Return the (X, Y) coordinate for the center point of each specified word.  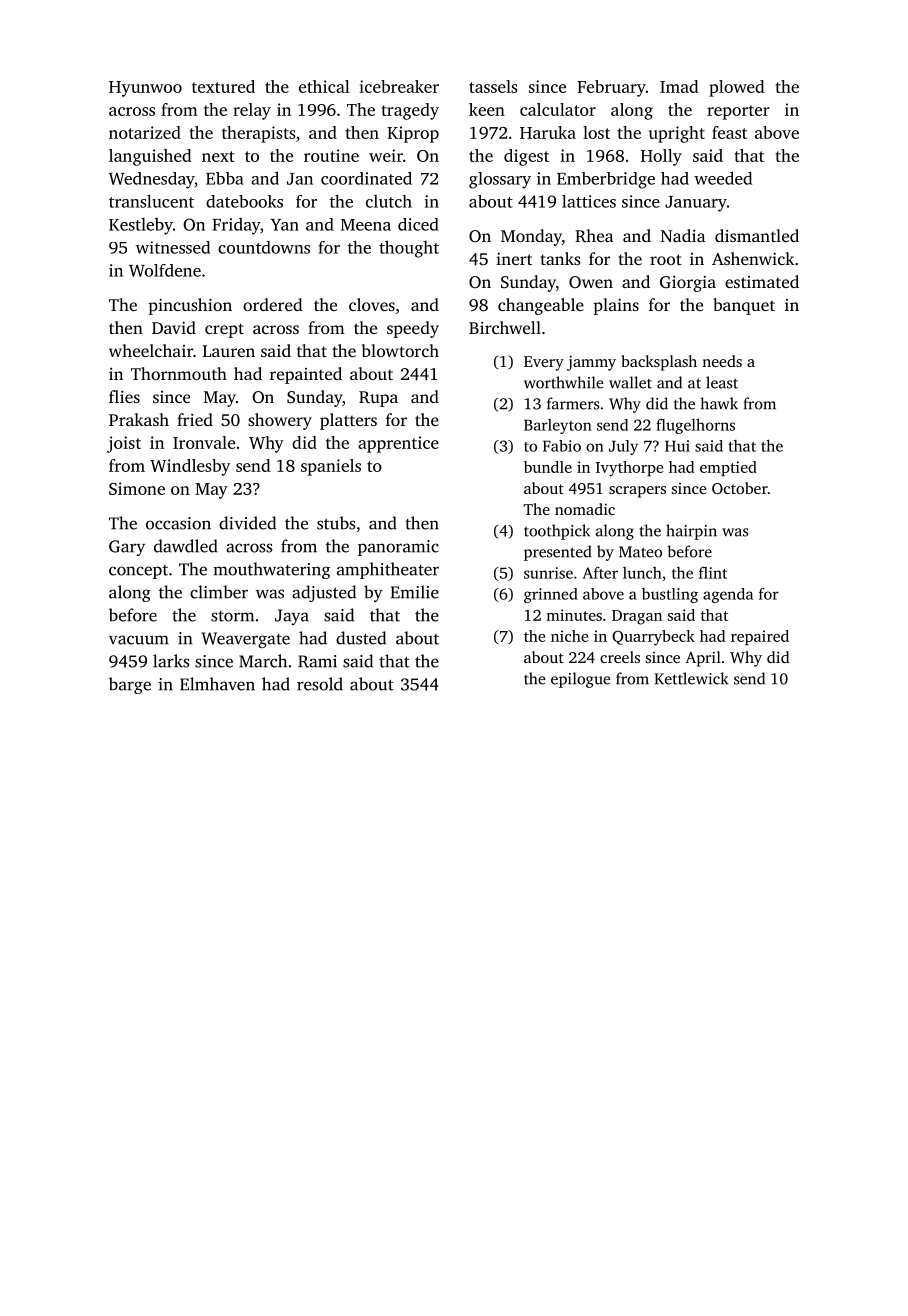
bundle (548, 467)
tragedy (410, 111)
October (740, 488)
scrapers (637, 492)
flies (124, 396)
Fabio (562, 446)
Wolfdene (165, 270)
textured (223, 86)
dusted (361, 638)
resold (320, 684)
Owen (591, 282)
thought (409, 249)
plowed (737, 88)
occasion (178, 523)
